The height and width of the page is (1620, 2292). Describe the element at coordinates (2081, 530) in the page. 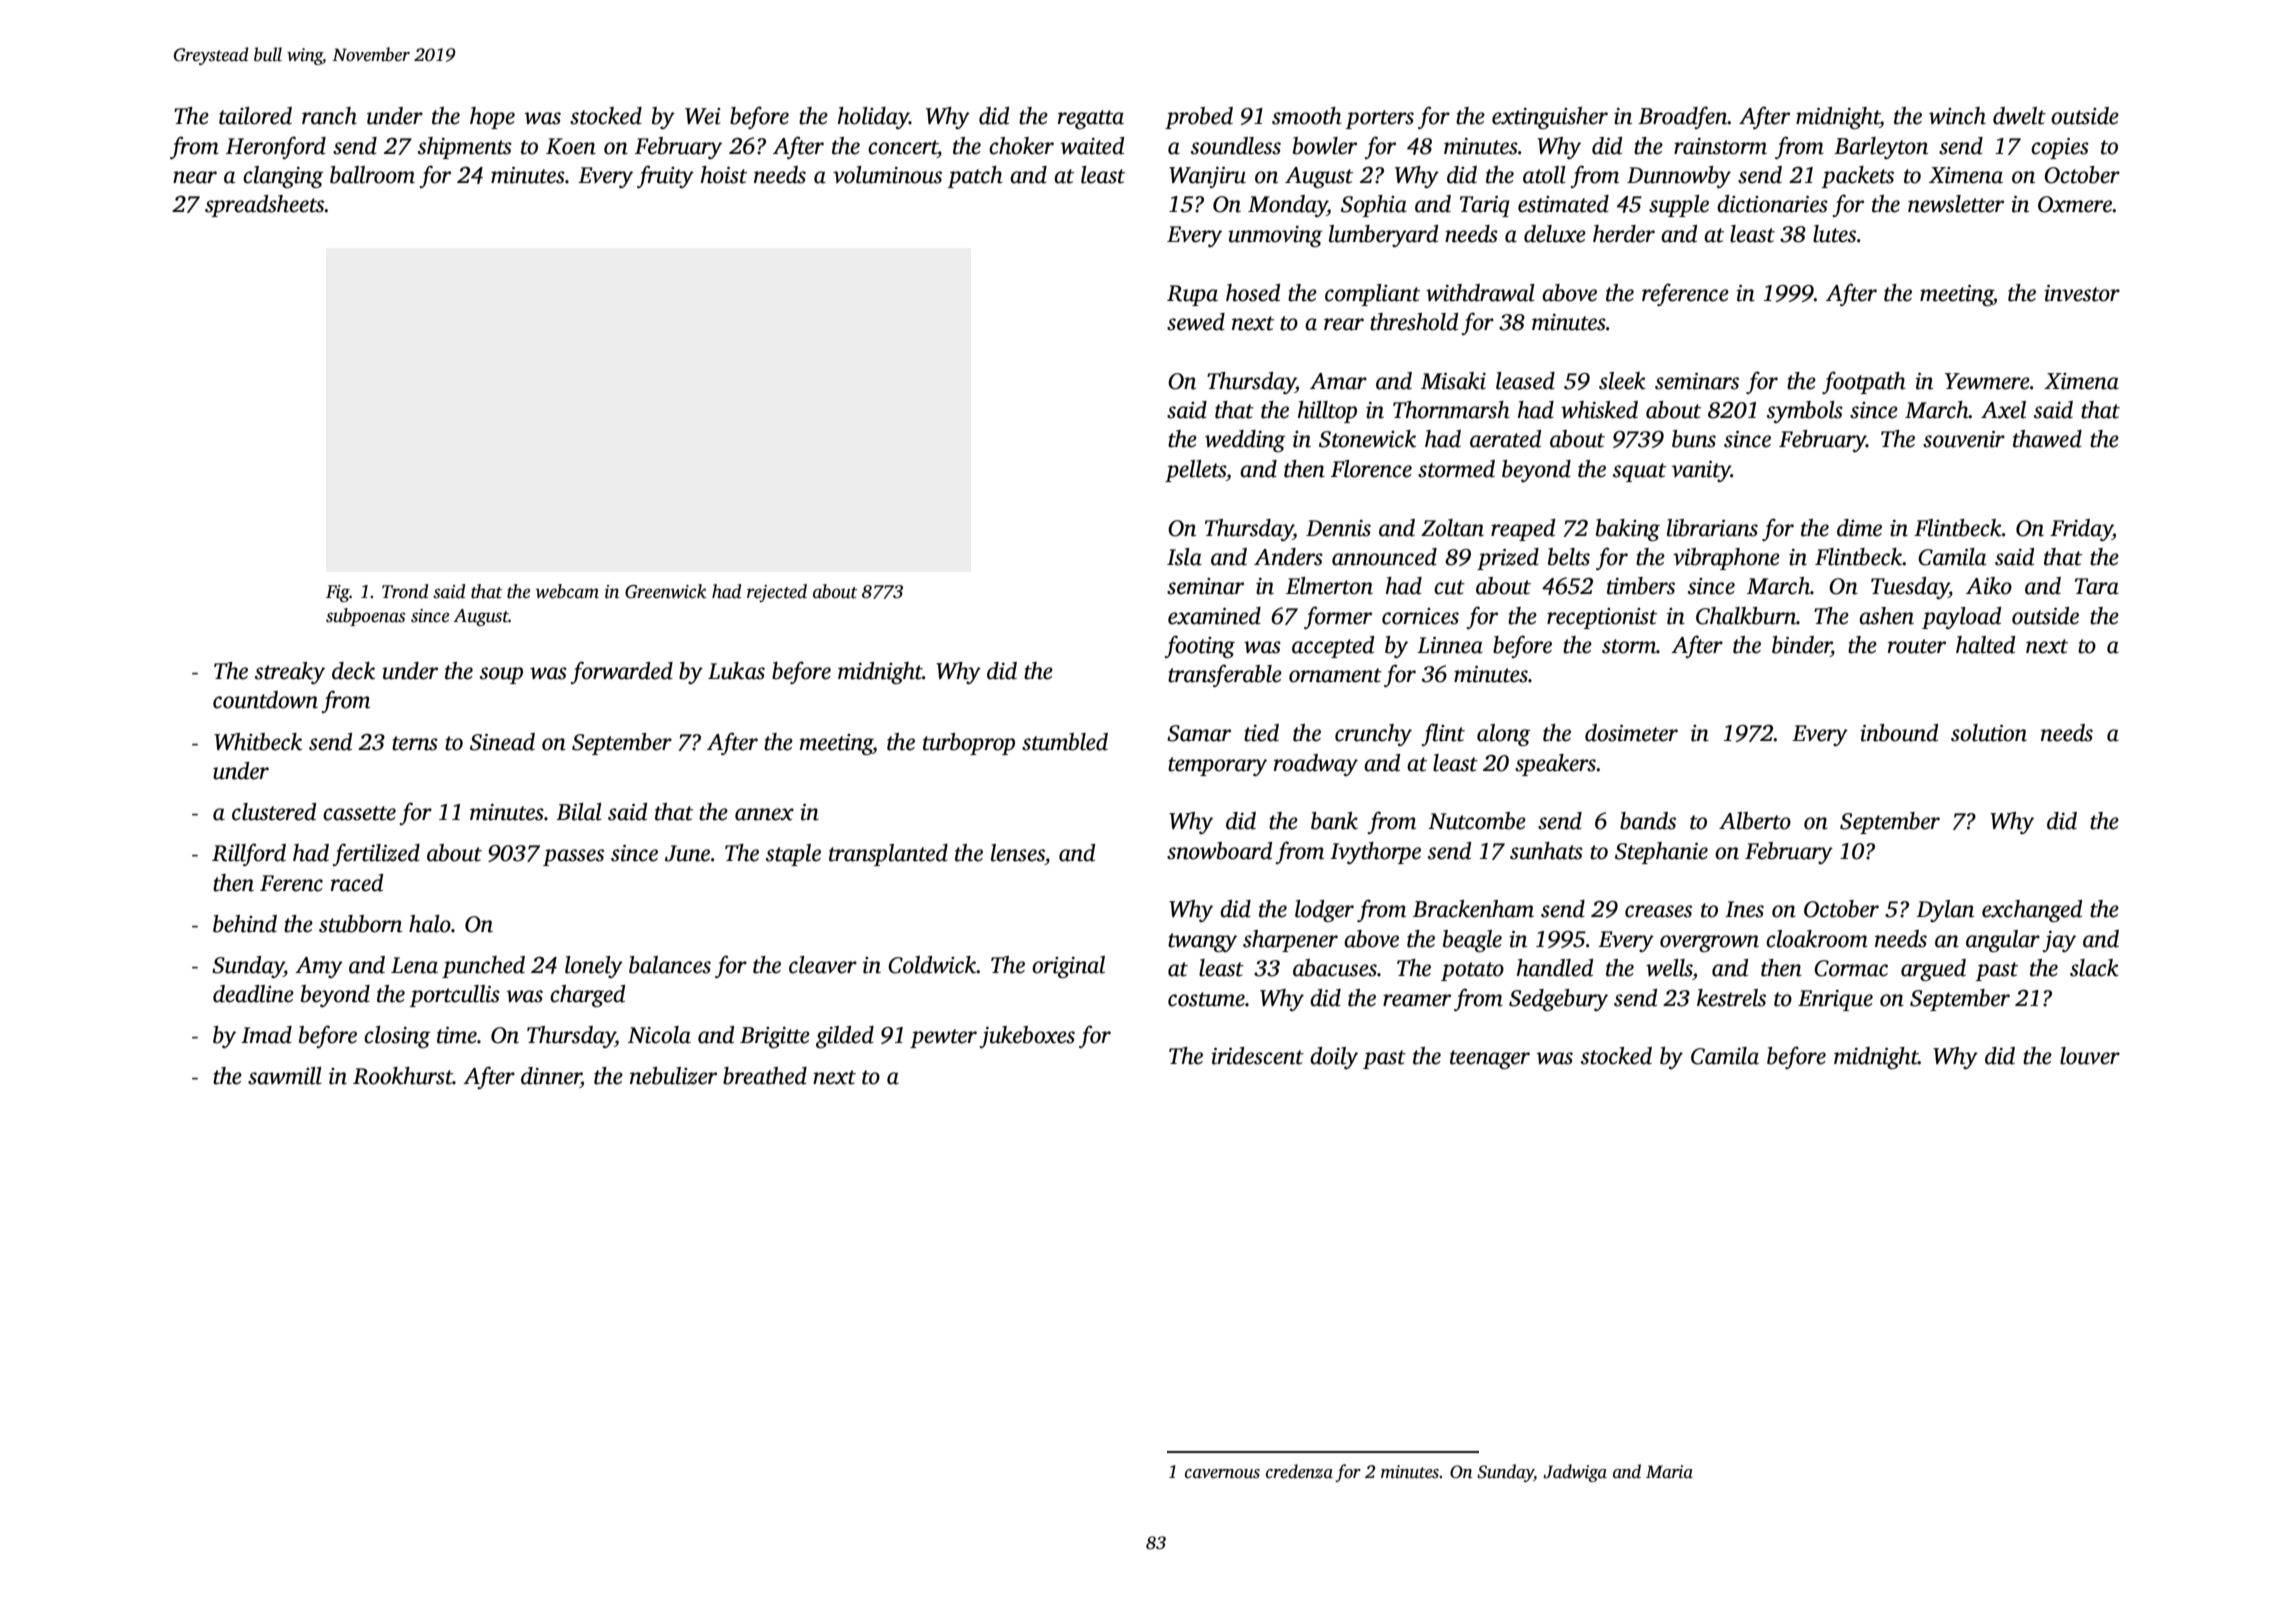

I see `Friday` at that location.
